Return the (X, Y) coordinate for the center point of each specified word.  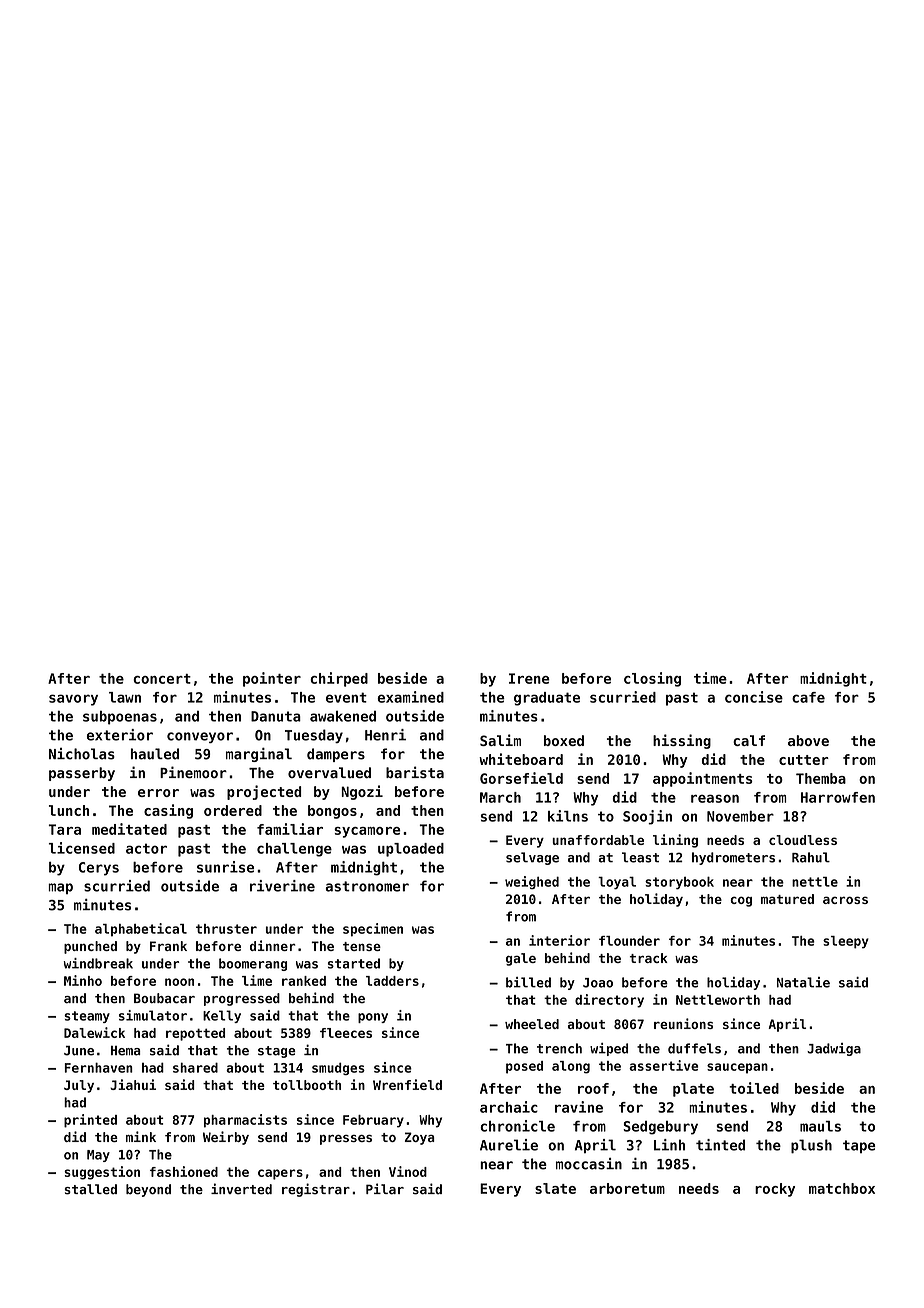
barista (415, 772)
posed (524, 1067)
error (158, 793)
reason (715, 799)
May (98, 1156)
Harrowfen (838, 797)
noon (179, 982)
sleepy (846, 942)
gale (521, 959)
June (79, 1051)
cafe (808, 697)
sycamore (367, 832)
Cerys (99, 869)
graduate (547, 699)
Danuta (276, 716)
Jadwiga (834, 1049)
